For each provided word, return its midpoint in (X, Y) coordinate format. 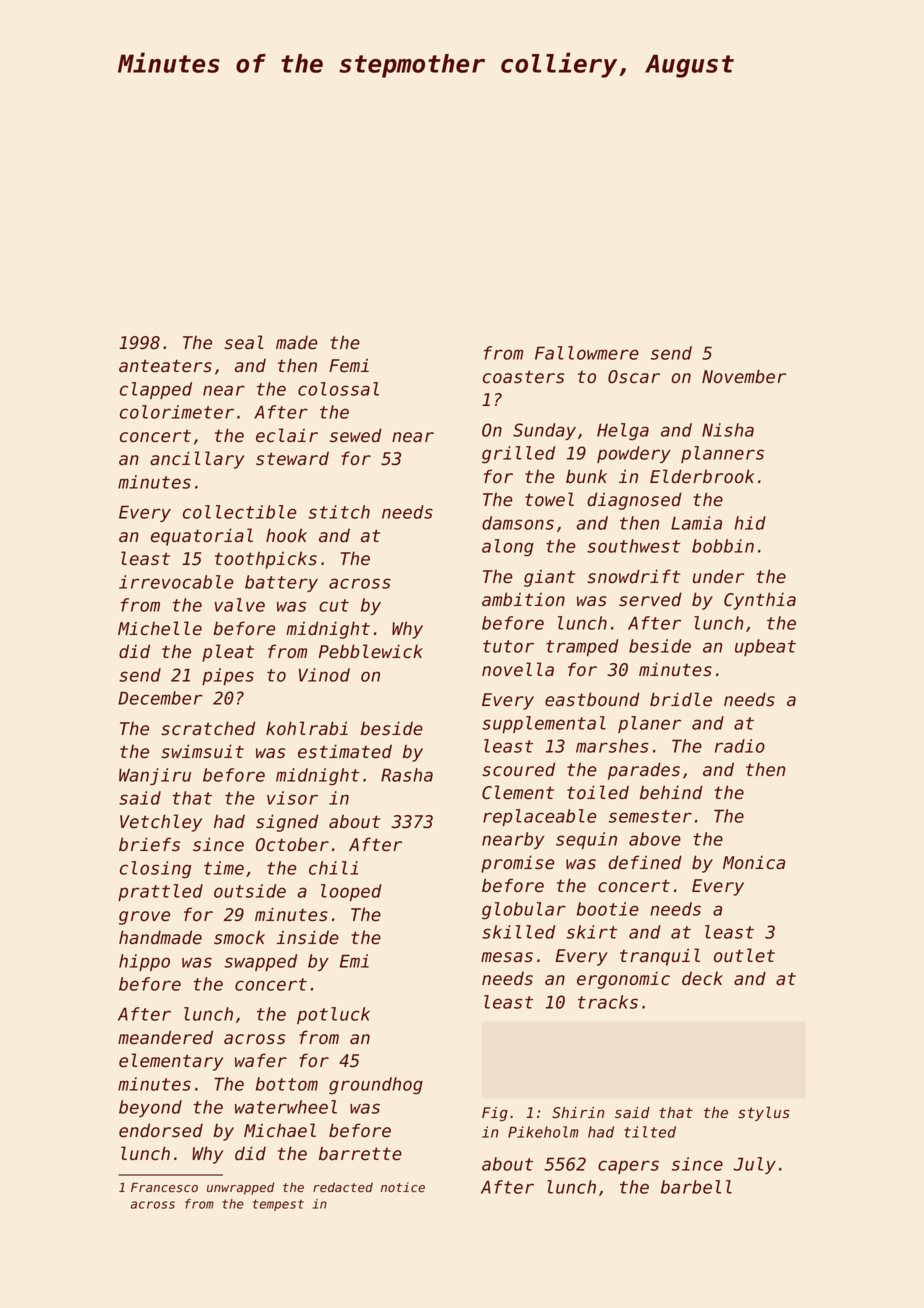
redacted (343, 1187)
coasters (523, 377)
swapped (260, 962)
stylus (764, 1113)
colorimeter (177, 412)
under (718, 576)
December (160, 698)
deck (702, 978)
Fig (495, 1114)
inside (307, 937)
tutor (508, 646)
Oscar (634, 377)
